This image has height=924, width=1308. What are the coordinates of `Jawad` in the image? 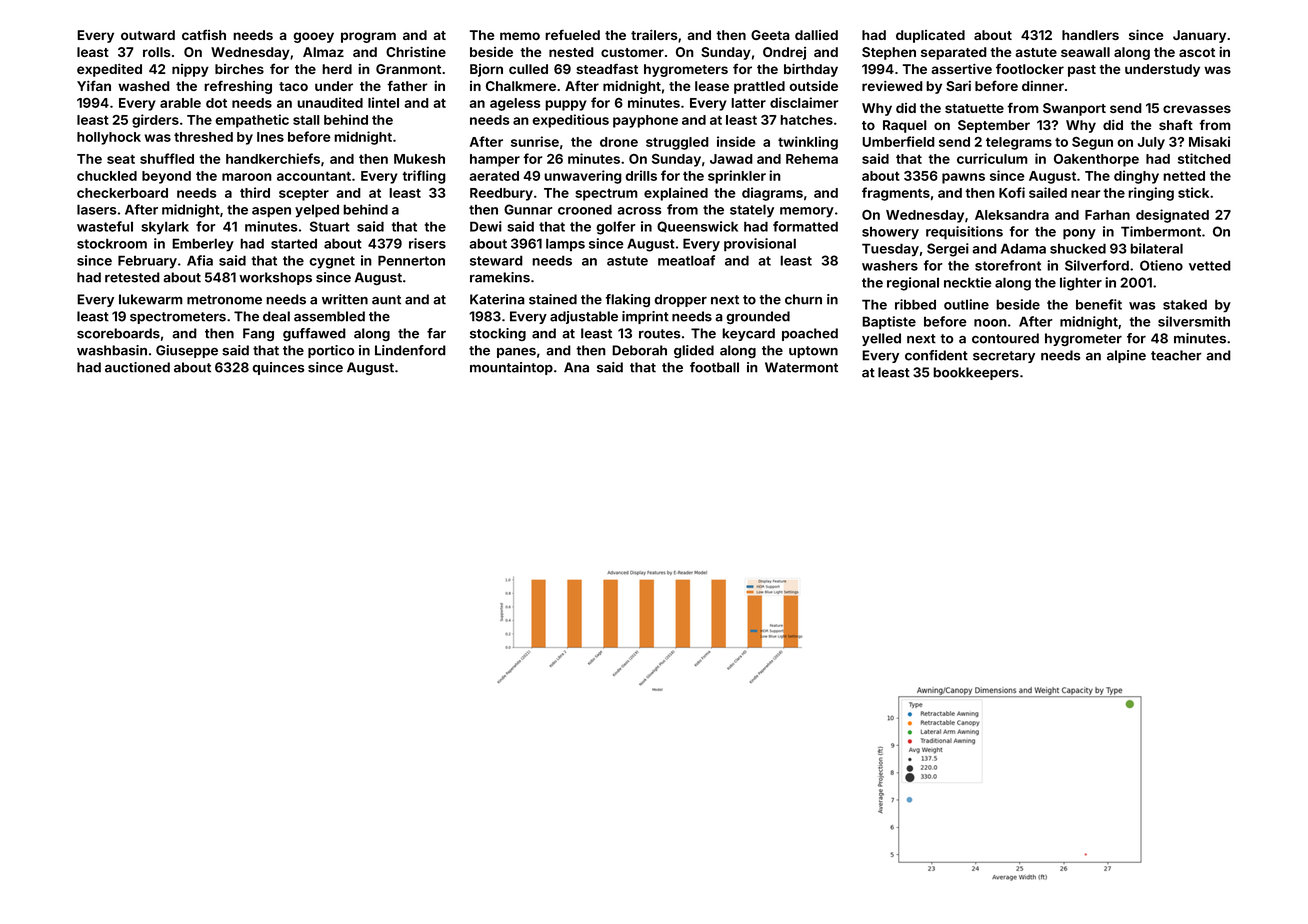 It's located at (731, 159).
